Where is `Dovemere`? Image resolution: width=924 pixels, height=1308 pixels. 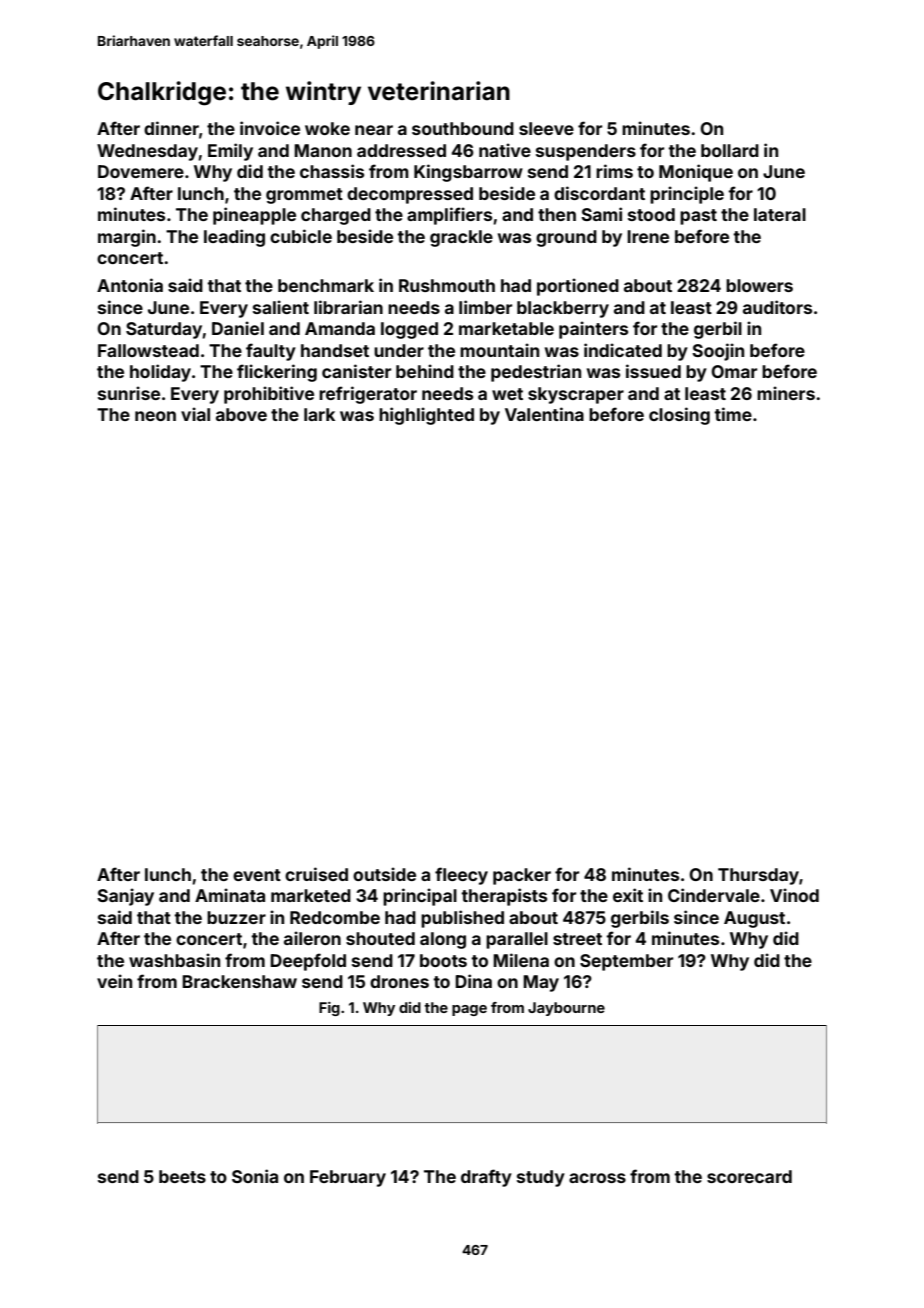
Dovemere is located at coordinates (141, 171).
